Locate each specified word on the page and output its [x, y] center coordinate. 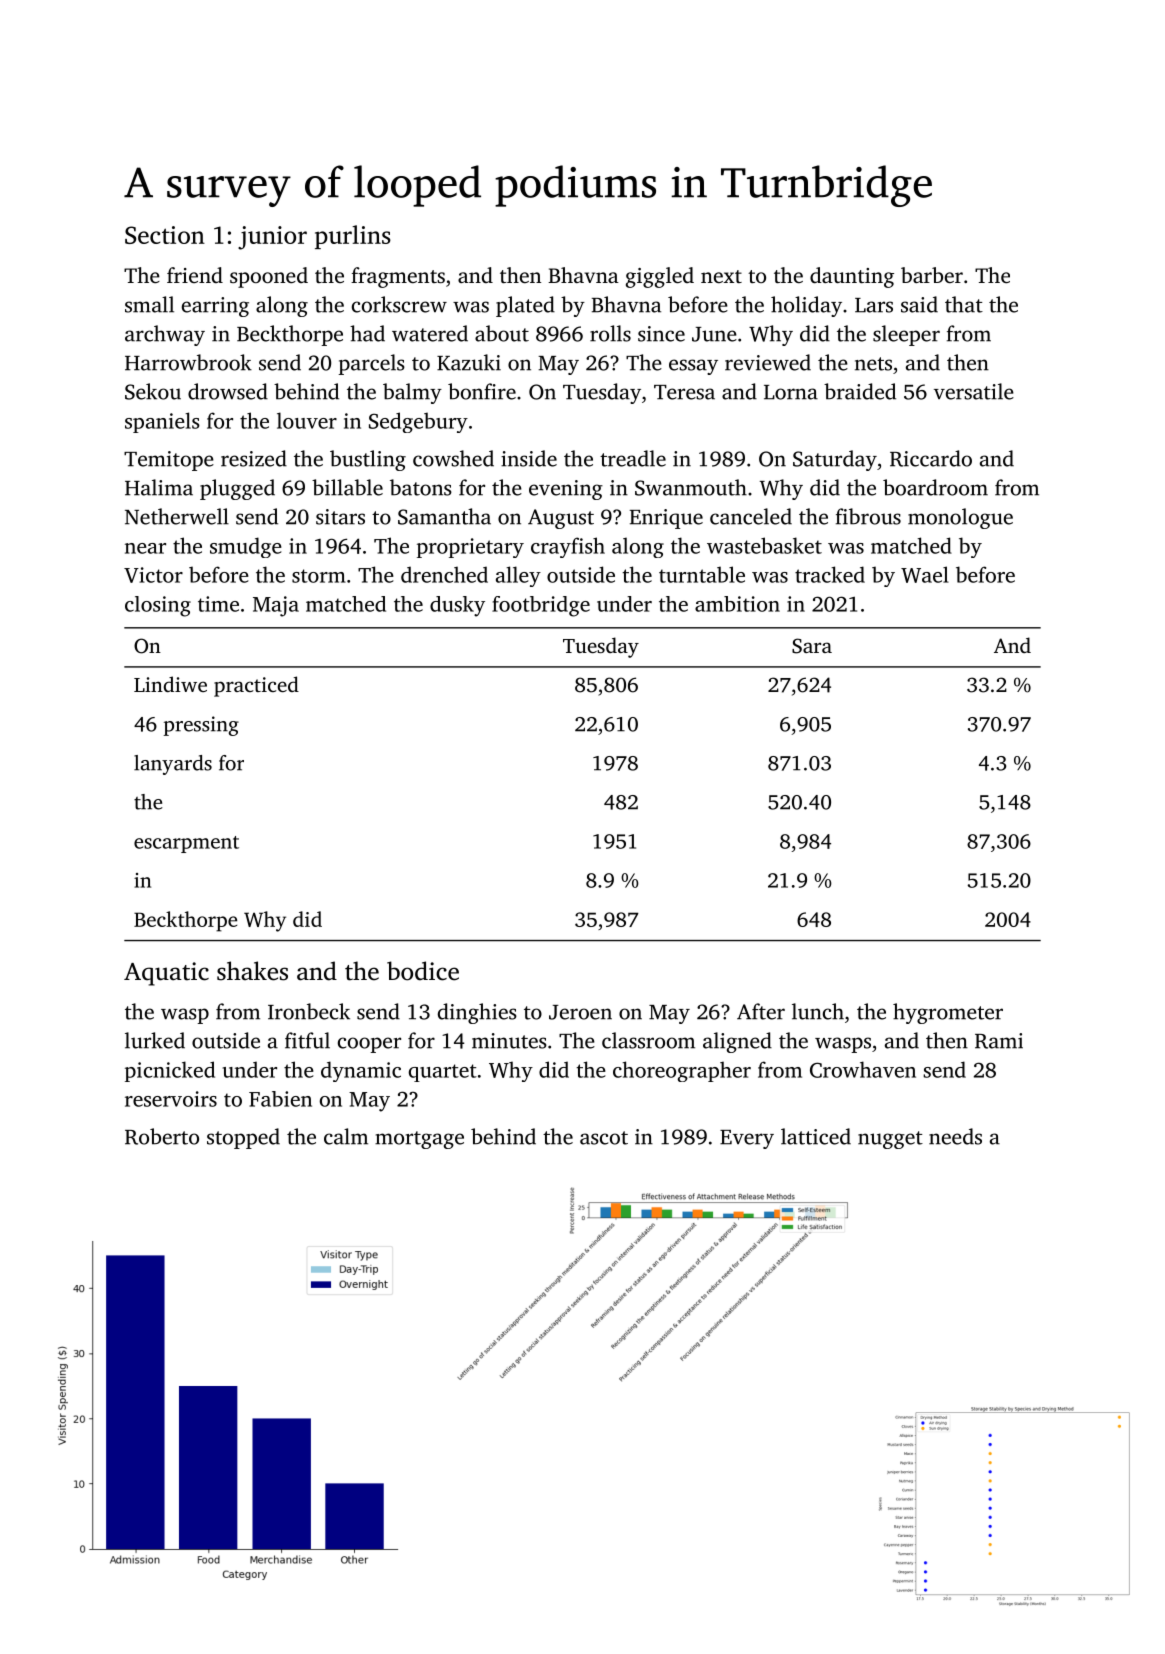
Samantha [444, 516]
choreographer [682, 1071]
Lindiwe [170, 684]
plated [525, 306]
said [919, 304]
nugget [890, 1140]
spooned [269, 277]
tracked [830, 574]
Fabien [280, 1099]
